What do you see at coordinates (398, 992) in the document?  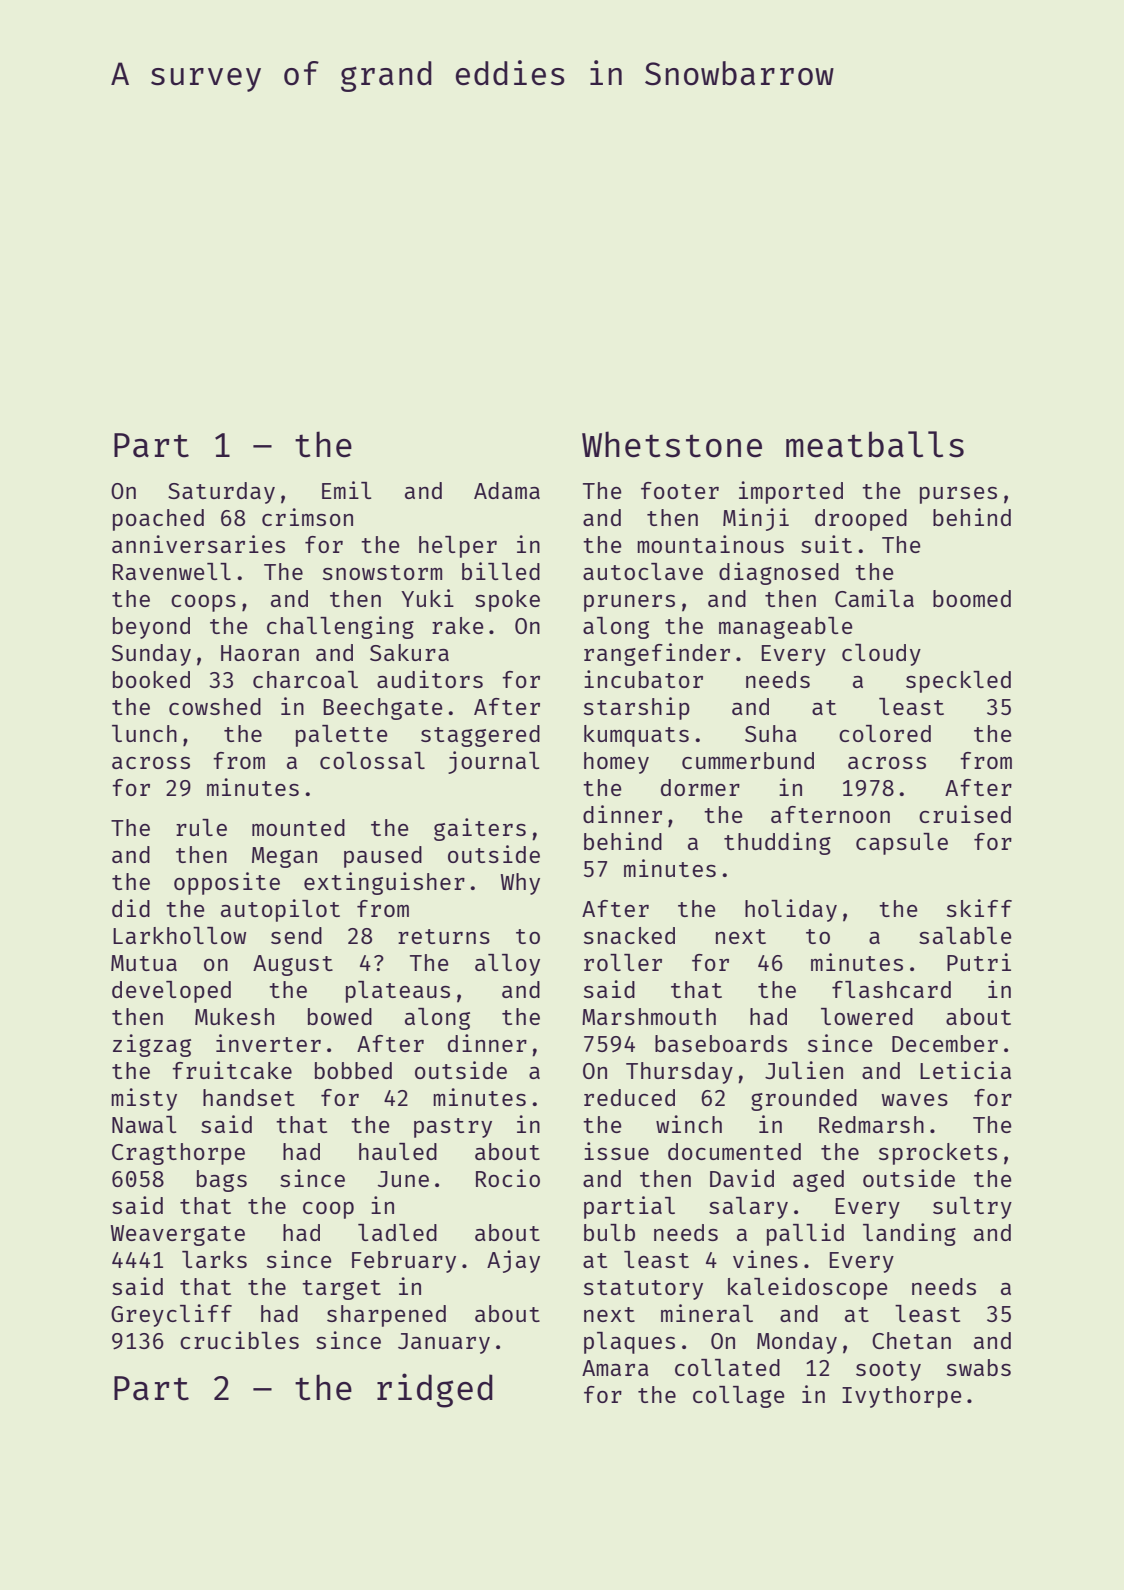 I see `plateaus` at bounding box center [398, 992].
